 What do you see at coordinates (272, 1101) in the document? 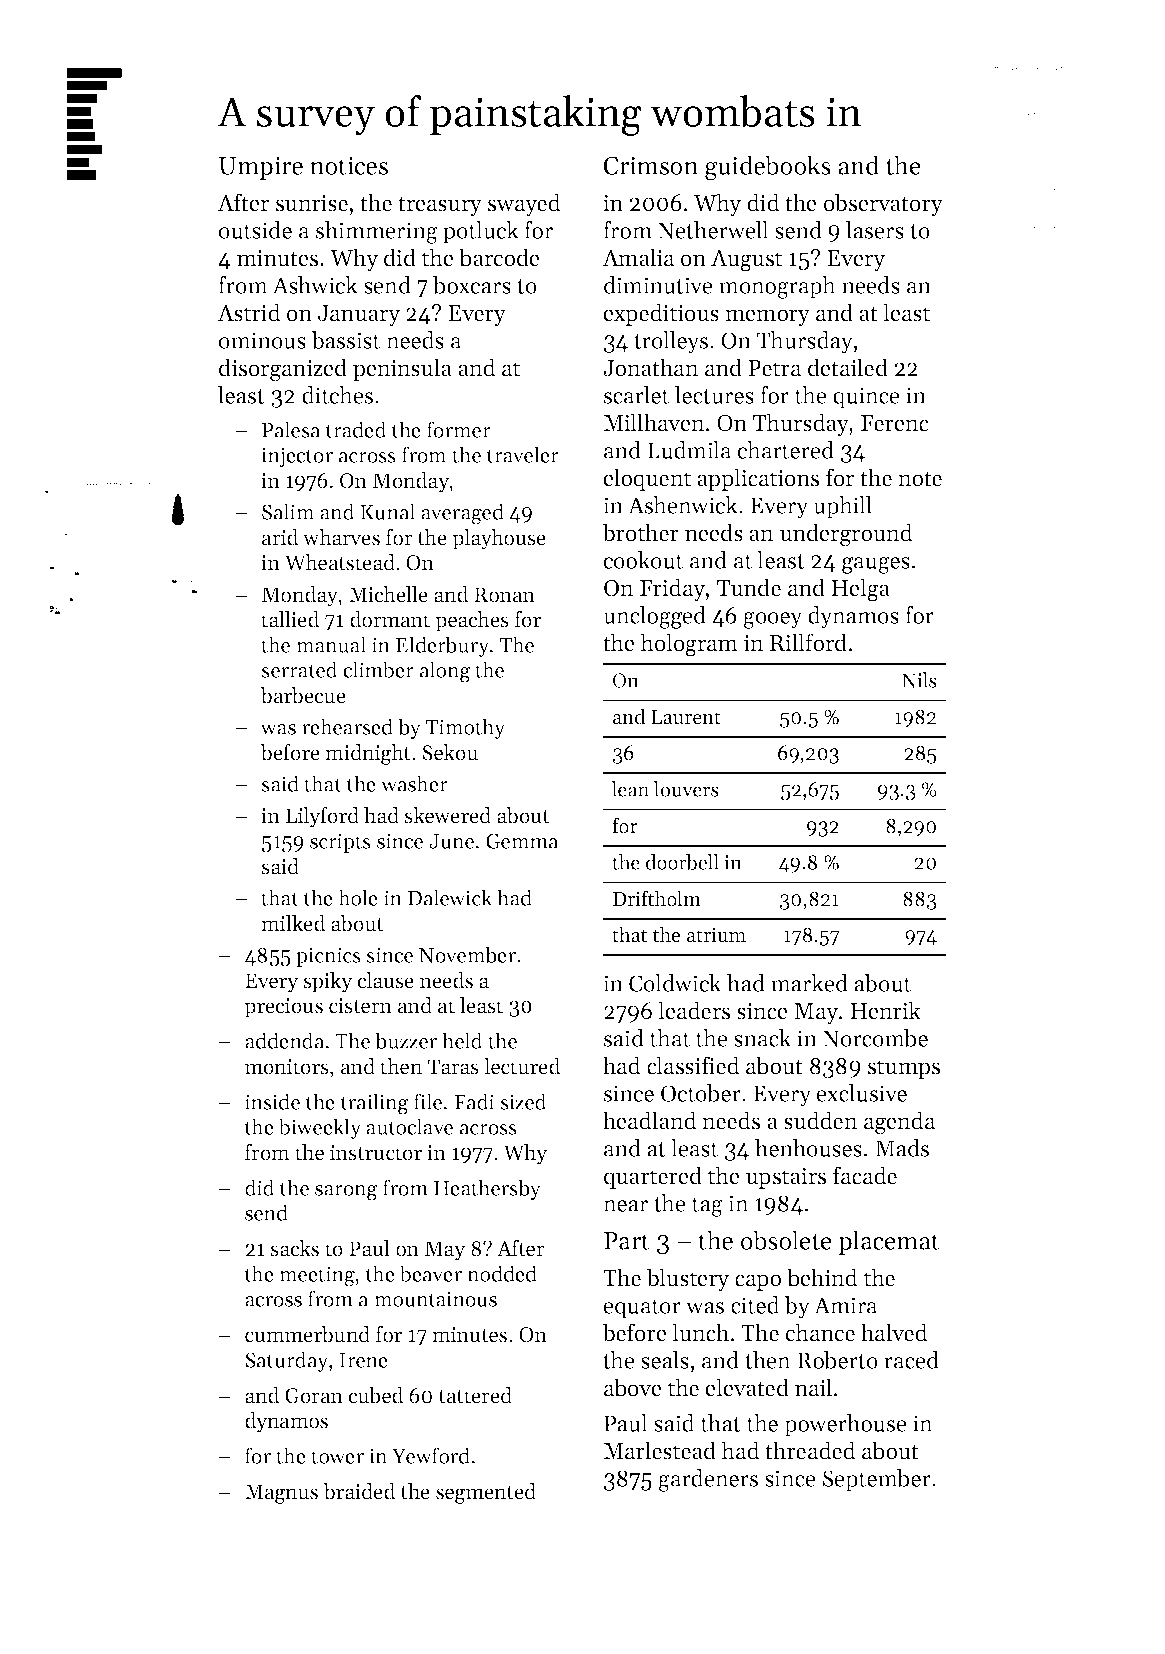
I see `inside` at bounding box center [272, 1101].
